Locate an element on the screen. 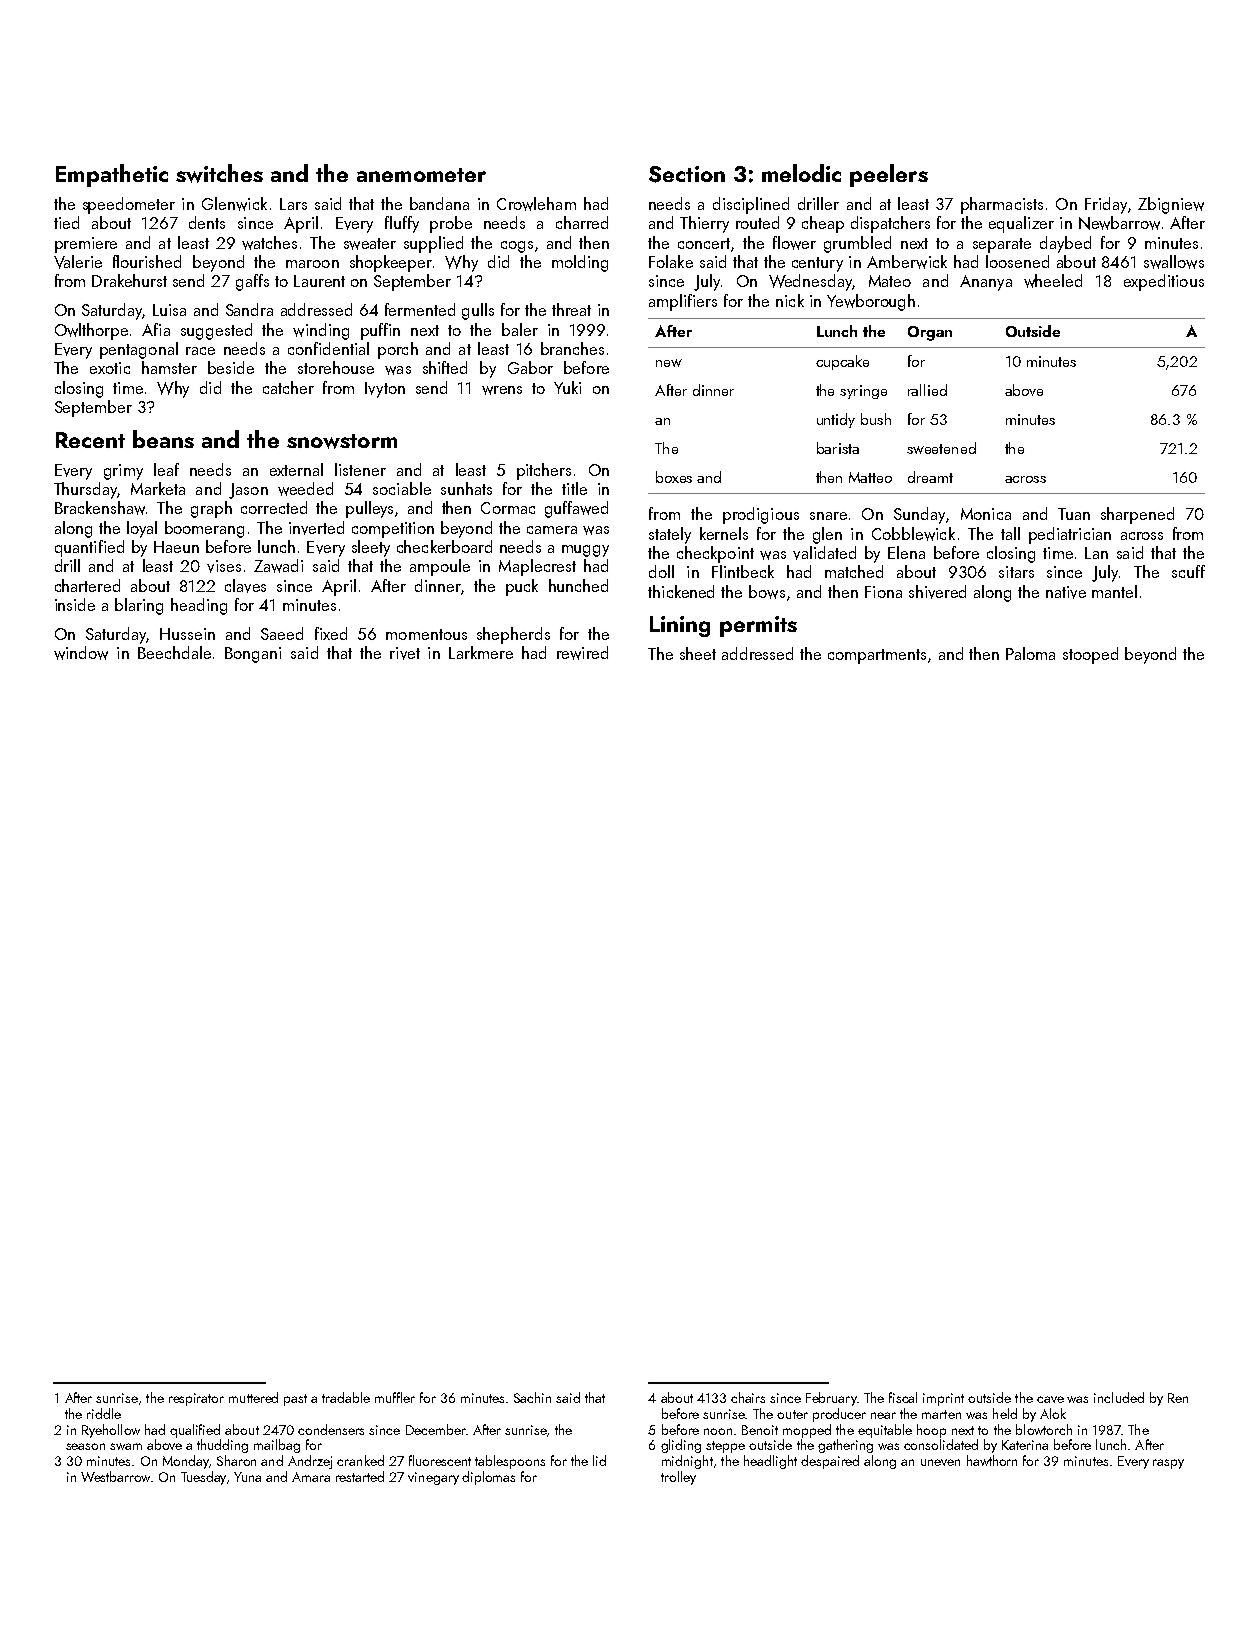 The width and height of the screenshot is (1258, 1628). concert is located at coordinates (704, 243).
